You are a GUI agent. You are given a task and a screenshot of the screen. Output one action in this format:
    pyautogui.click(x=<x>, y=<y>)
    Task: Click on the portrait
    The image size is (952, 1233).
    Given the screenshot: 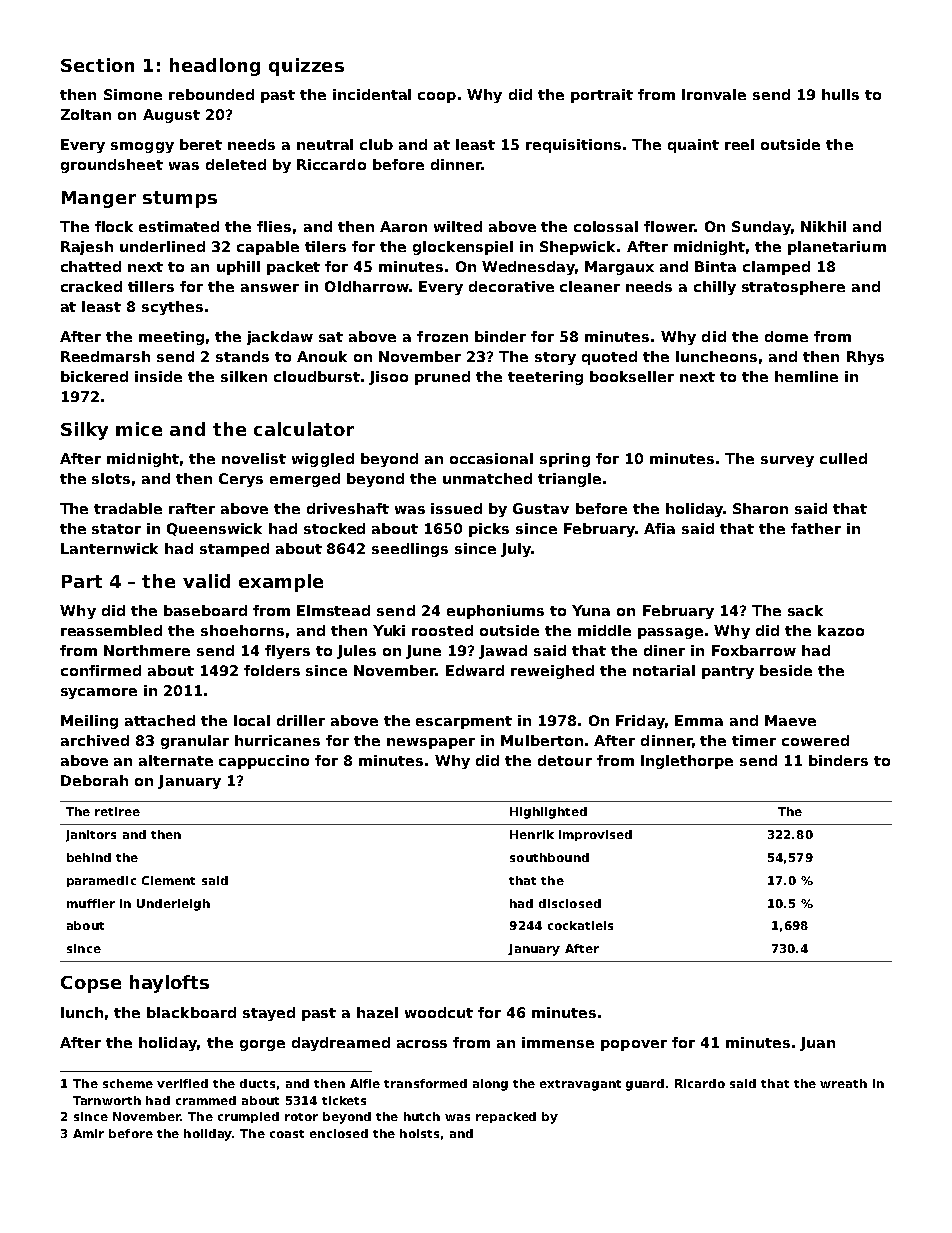 What is the action you would take?
    pyautogui.click(x=602, y=96)
